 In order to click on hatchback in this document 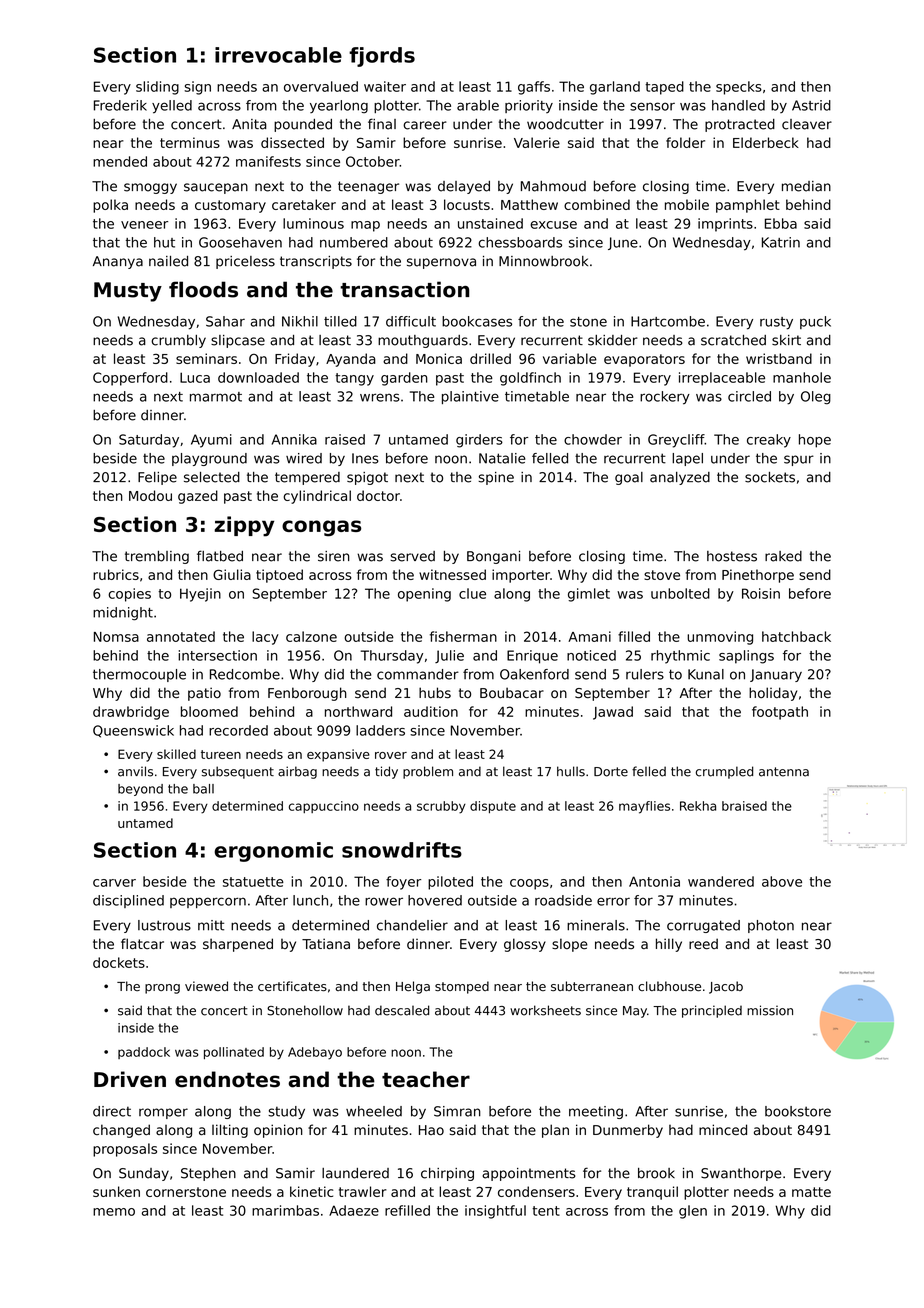, I will do `click(796, 636)`.
